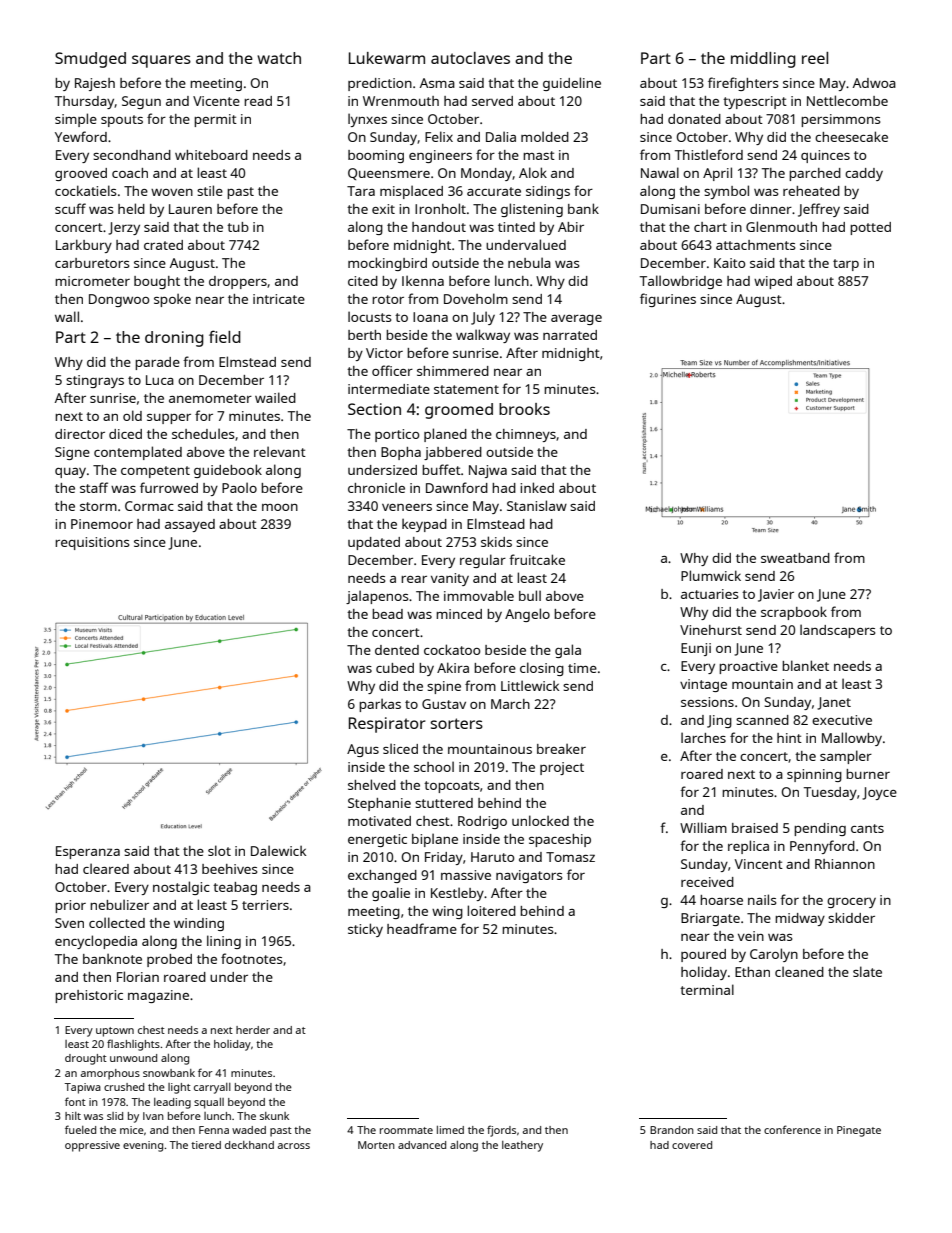 The image size is (952, 1233). I want to click on reel, so click(815, 58).
